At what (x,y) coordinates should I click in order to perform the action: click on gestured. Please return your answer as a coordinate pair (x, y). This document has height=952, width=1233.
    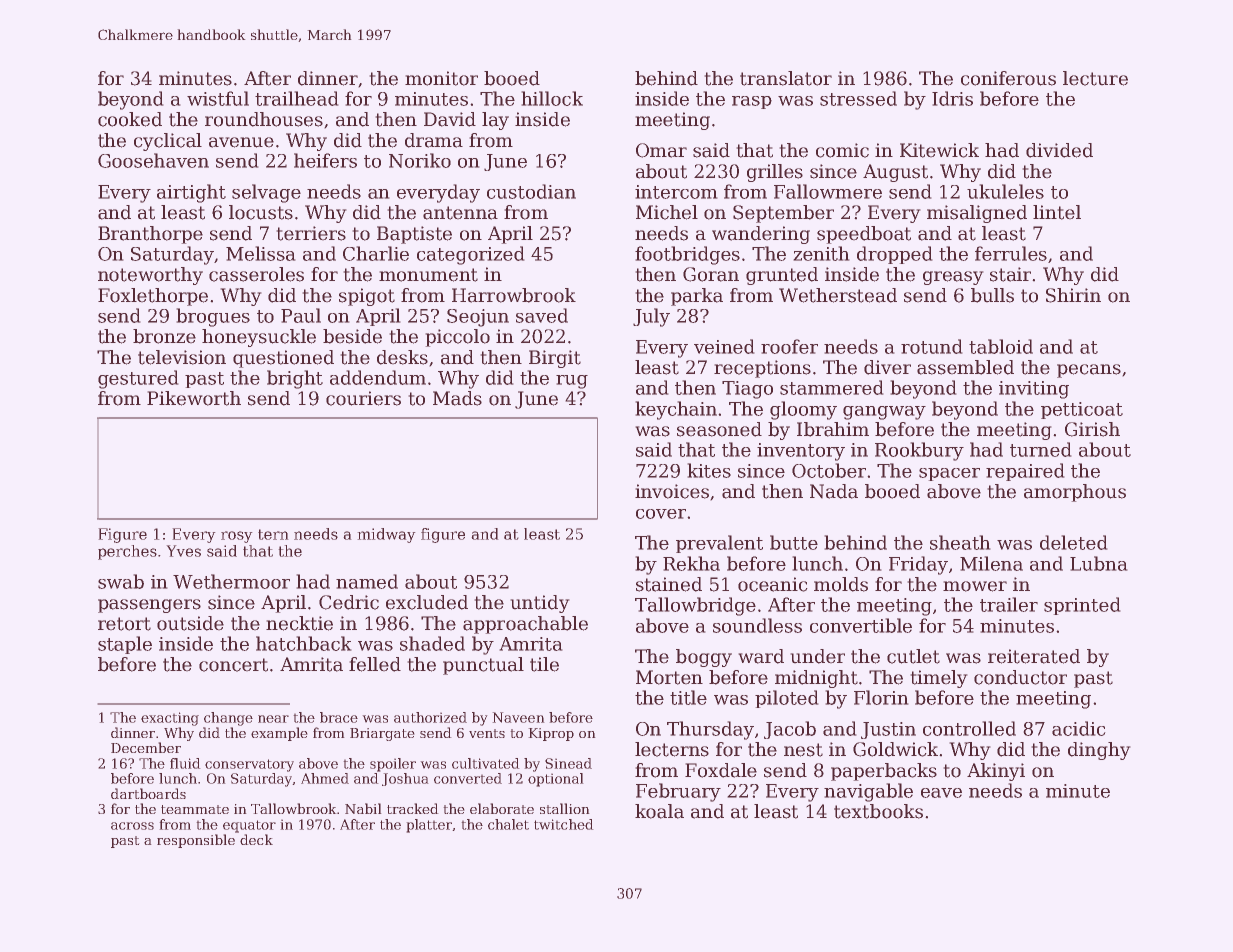
    Looking at the image, I should click on (138, 379).
